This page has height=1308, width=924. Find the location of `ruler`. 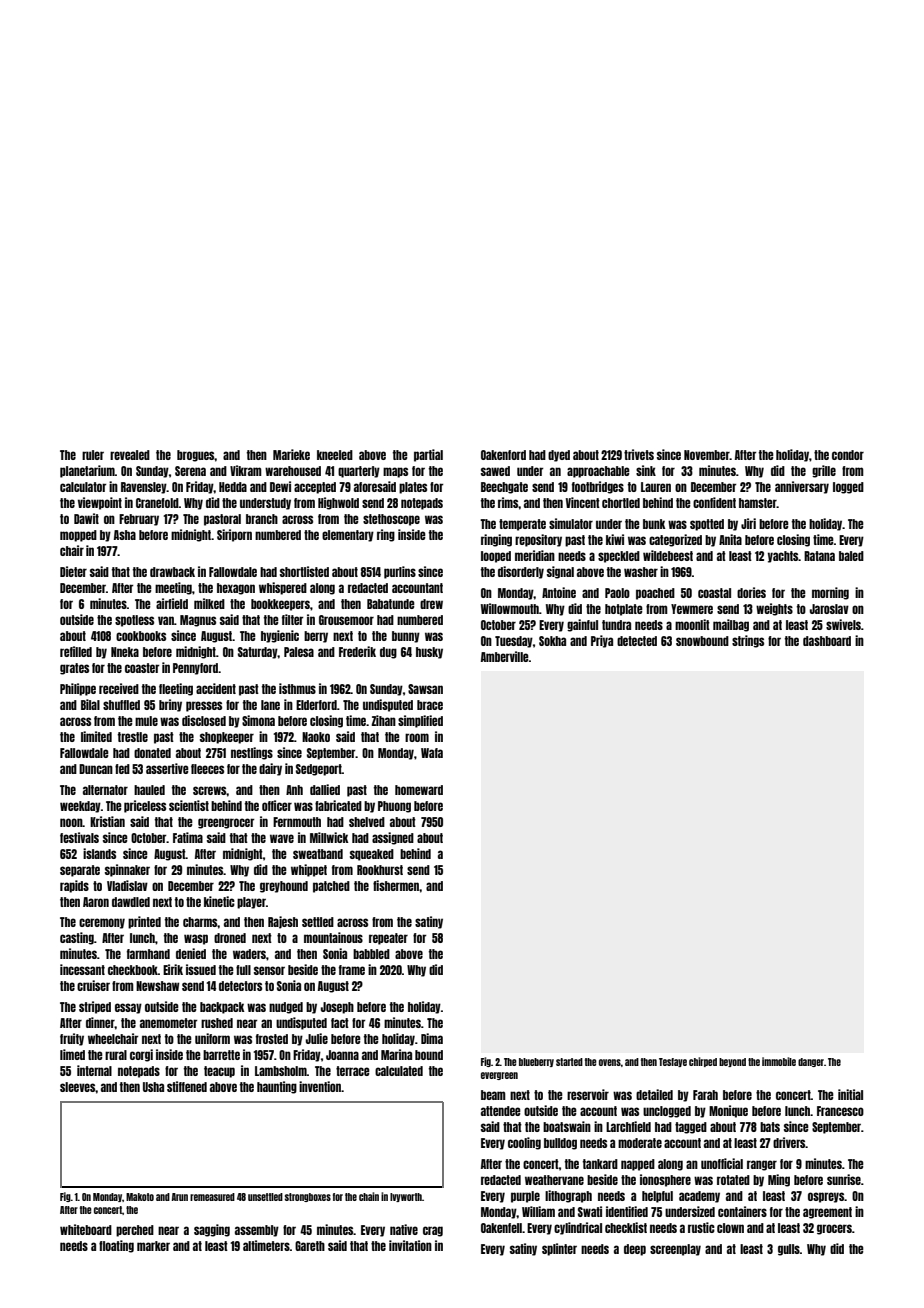

ruler is located at coordinates (93, 455).
